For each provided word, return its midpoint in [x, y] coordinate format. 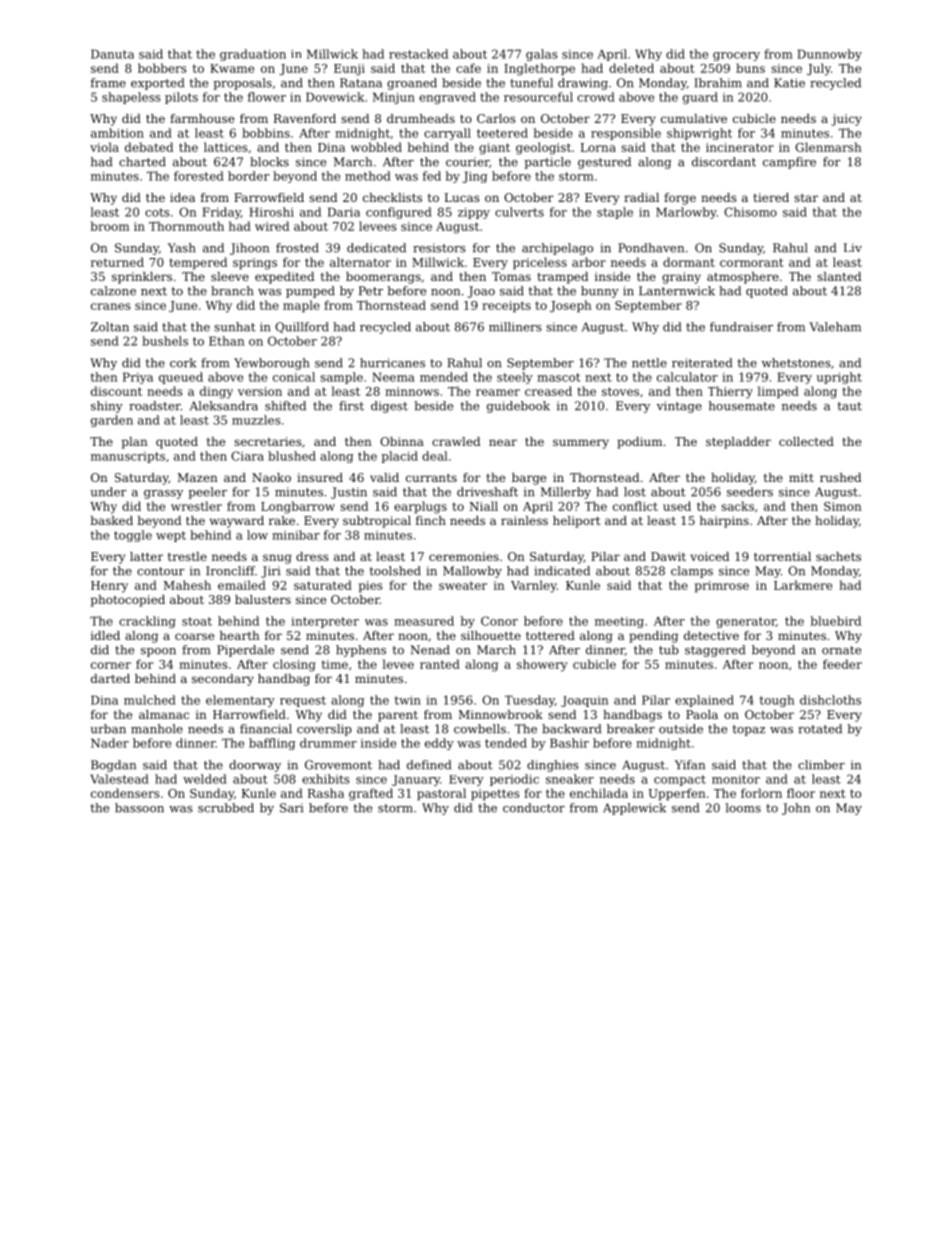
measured [424, 621]
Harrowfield [249, 714]
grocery [736, 56]
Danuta [112, 54]
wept [171, 536]
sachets [838, 556]
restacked [418, 54]
